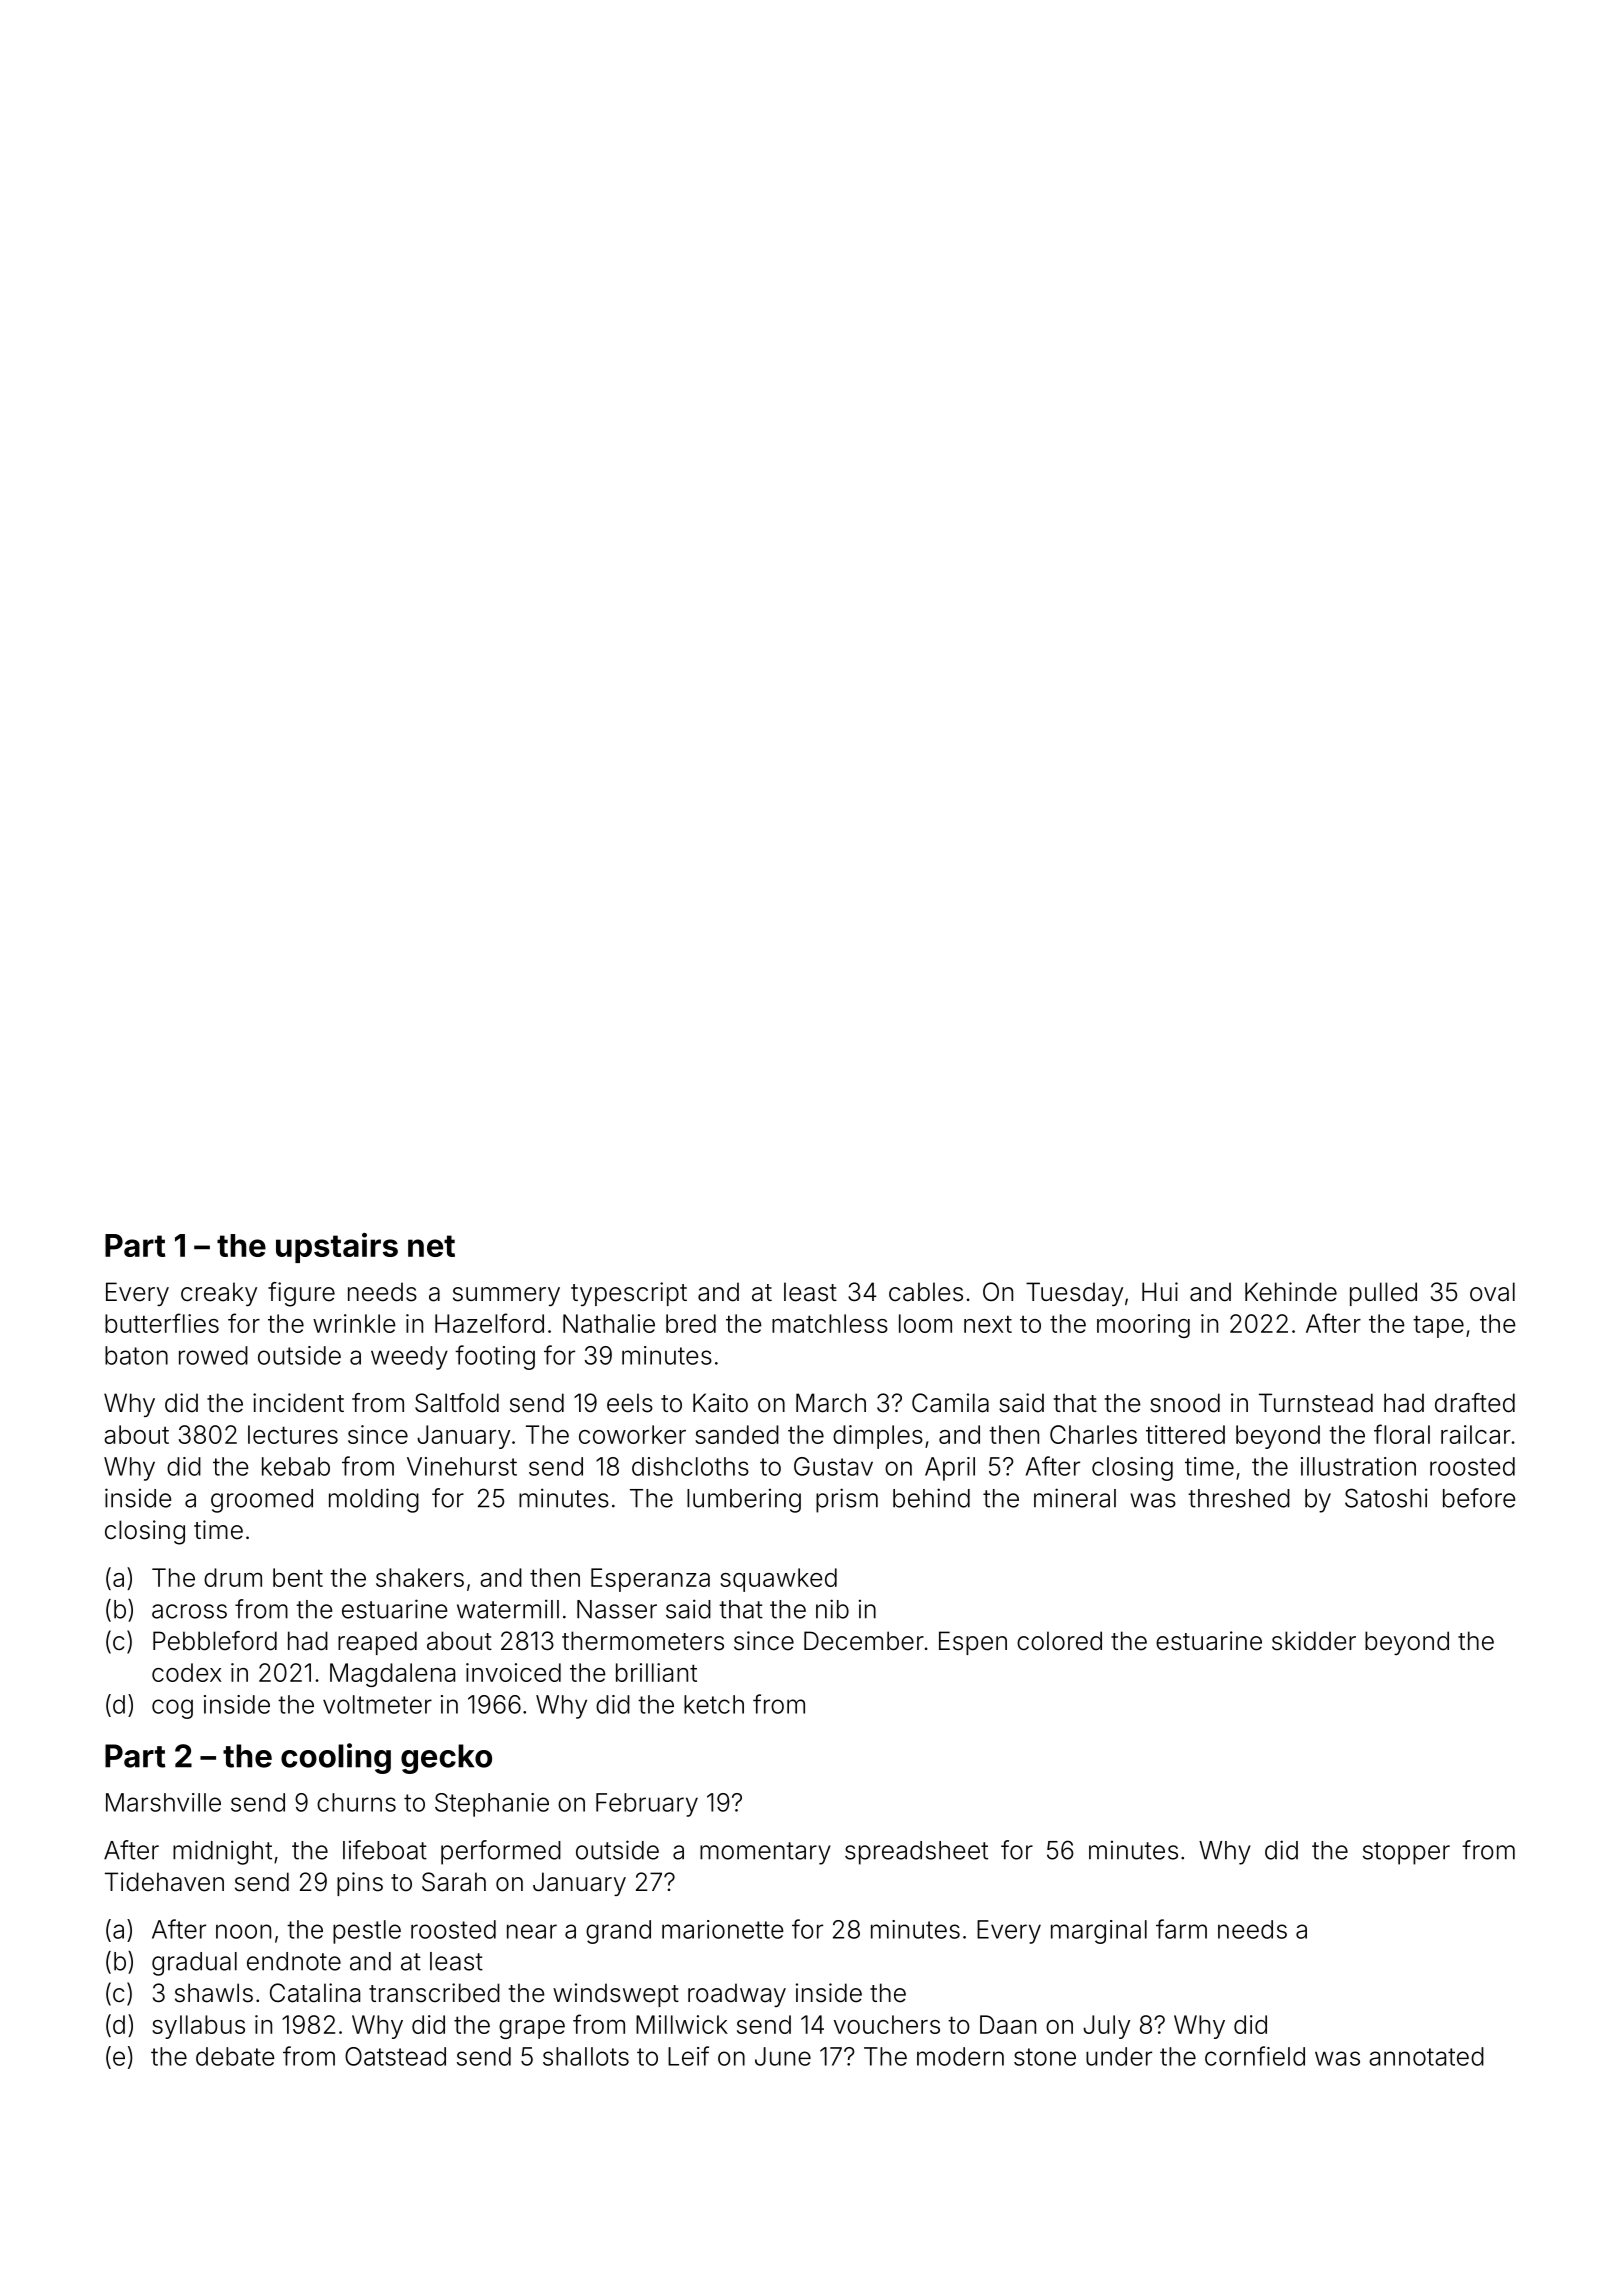  I want to click on noon, so click(243, 1931).
